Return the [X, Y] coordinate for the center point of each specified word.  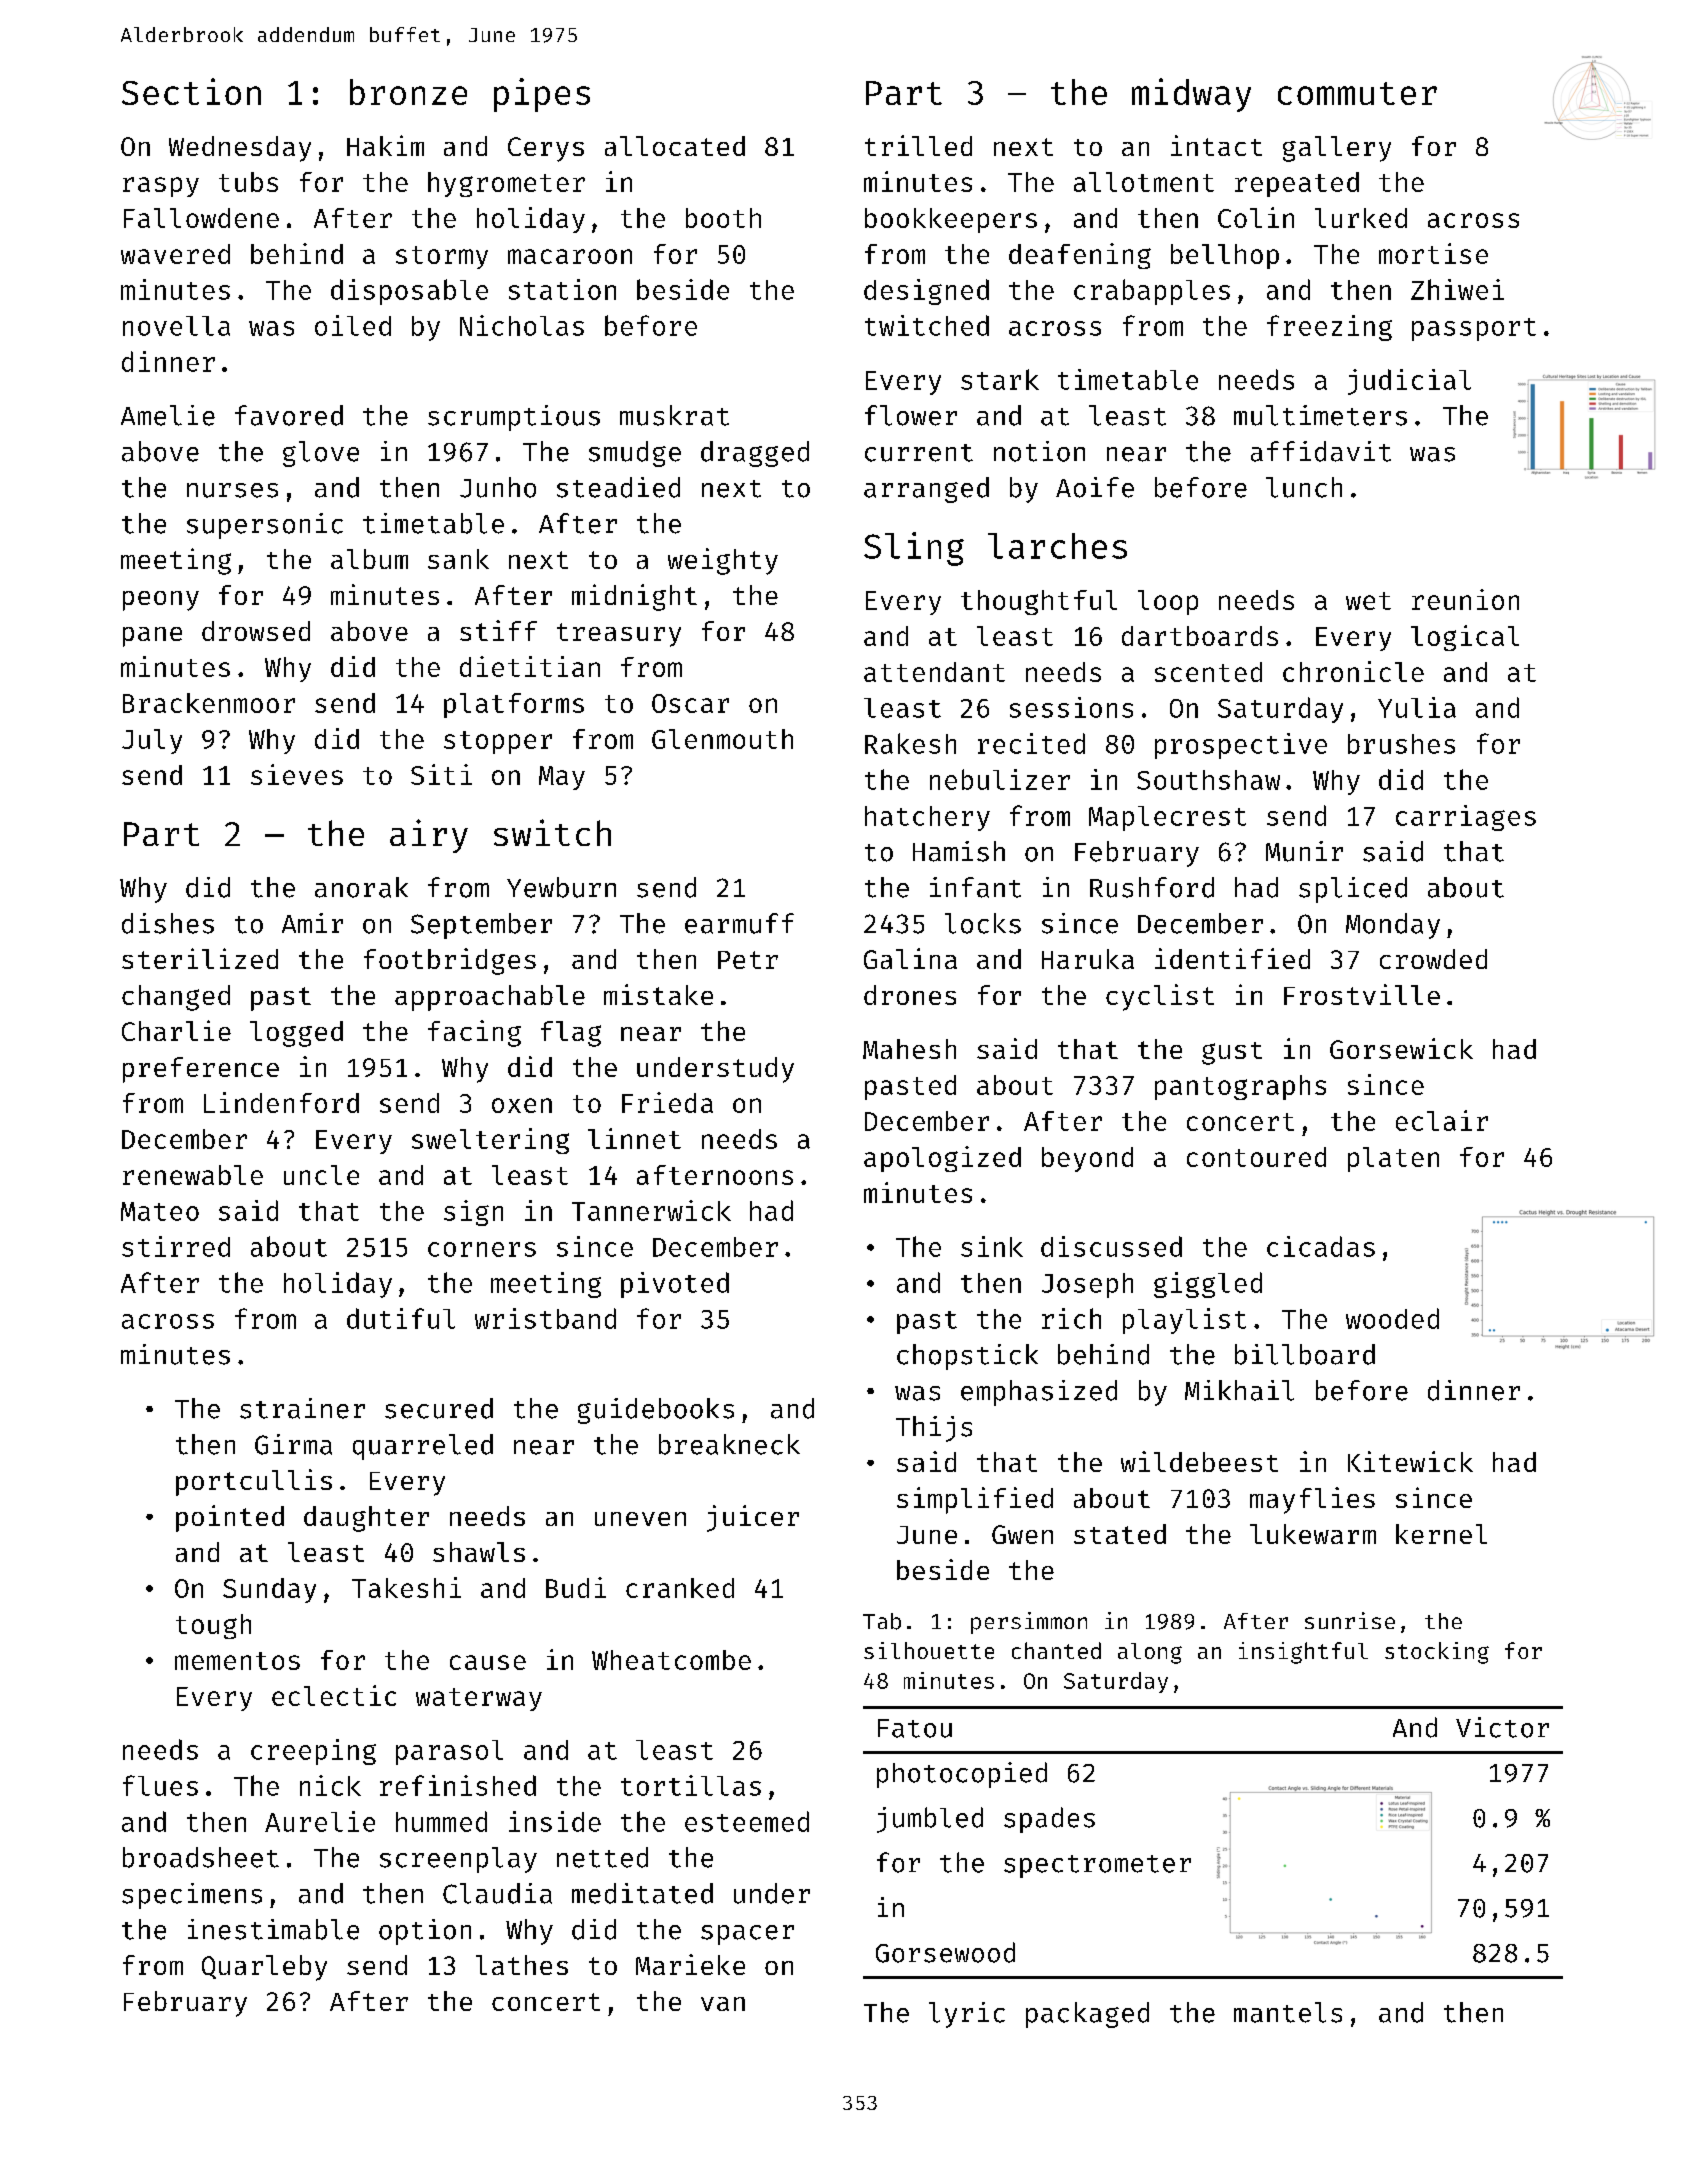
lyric [967, 2015]
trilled [918, 145]
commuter [1357, 93]
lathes [522, 1965]
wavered [175, 254]
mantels [1288, 2012]
